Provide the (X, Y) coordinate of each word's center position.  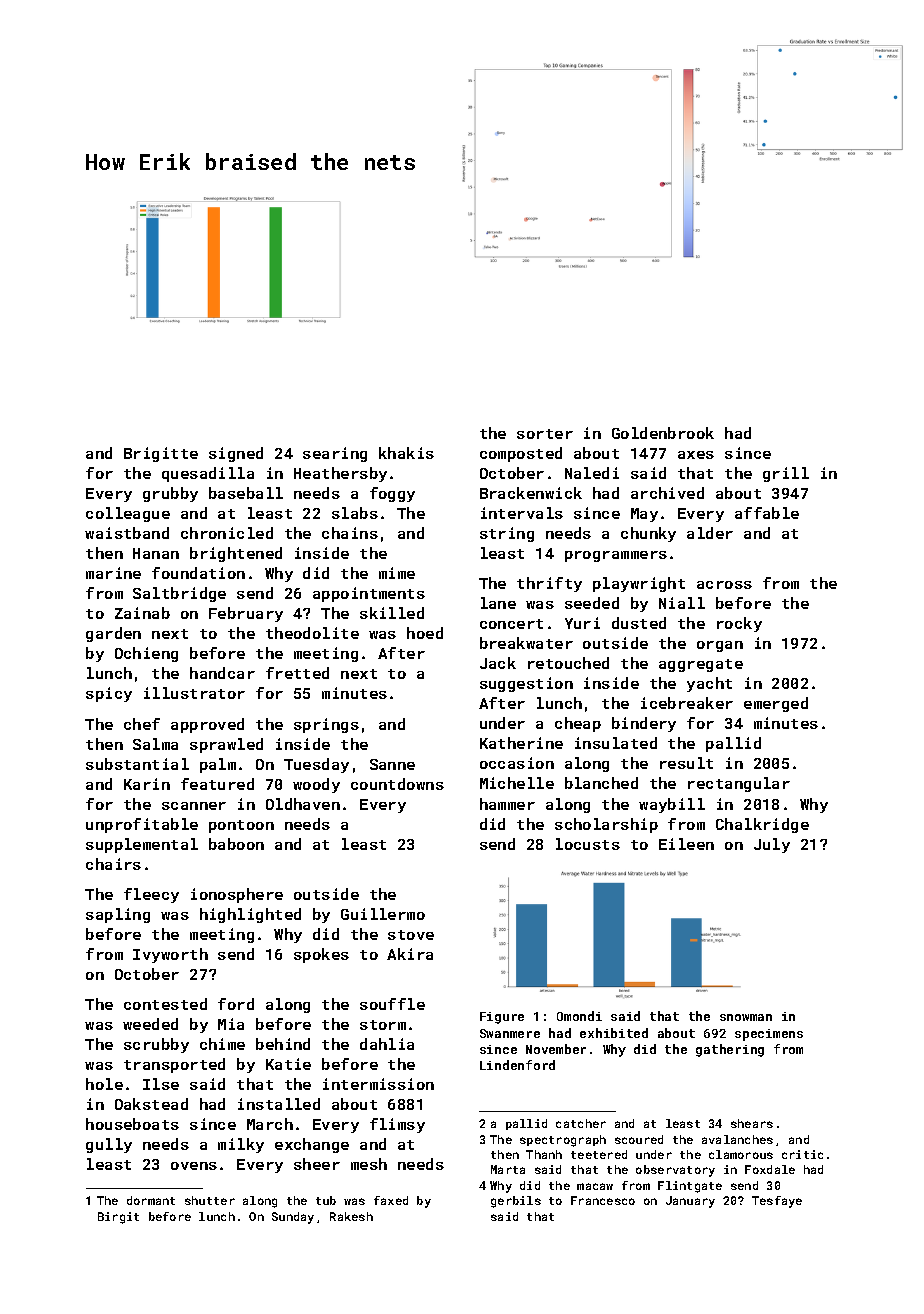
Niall (682, 603)
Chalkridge (762, 825)
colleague (128, 514)
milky (241, 1145)
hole (104, 1084)
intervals (522, 513)
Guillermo (383, 914)
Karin (147, 784)
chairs (113, 864)
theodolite (312, 633)
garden (113, 634)
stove (411, 935)
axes (696, 455)
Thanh (544, 1154)
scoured (639, 1139)
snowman (746, 1017)
